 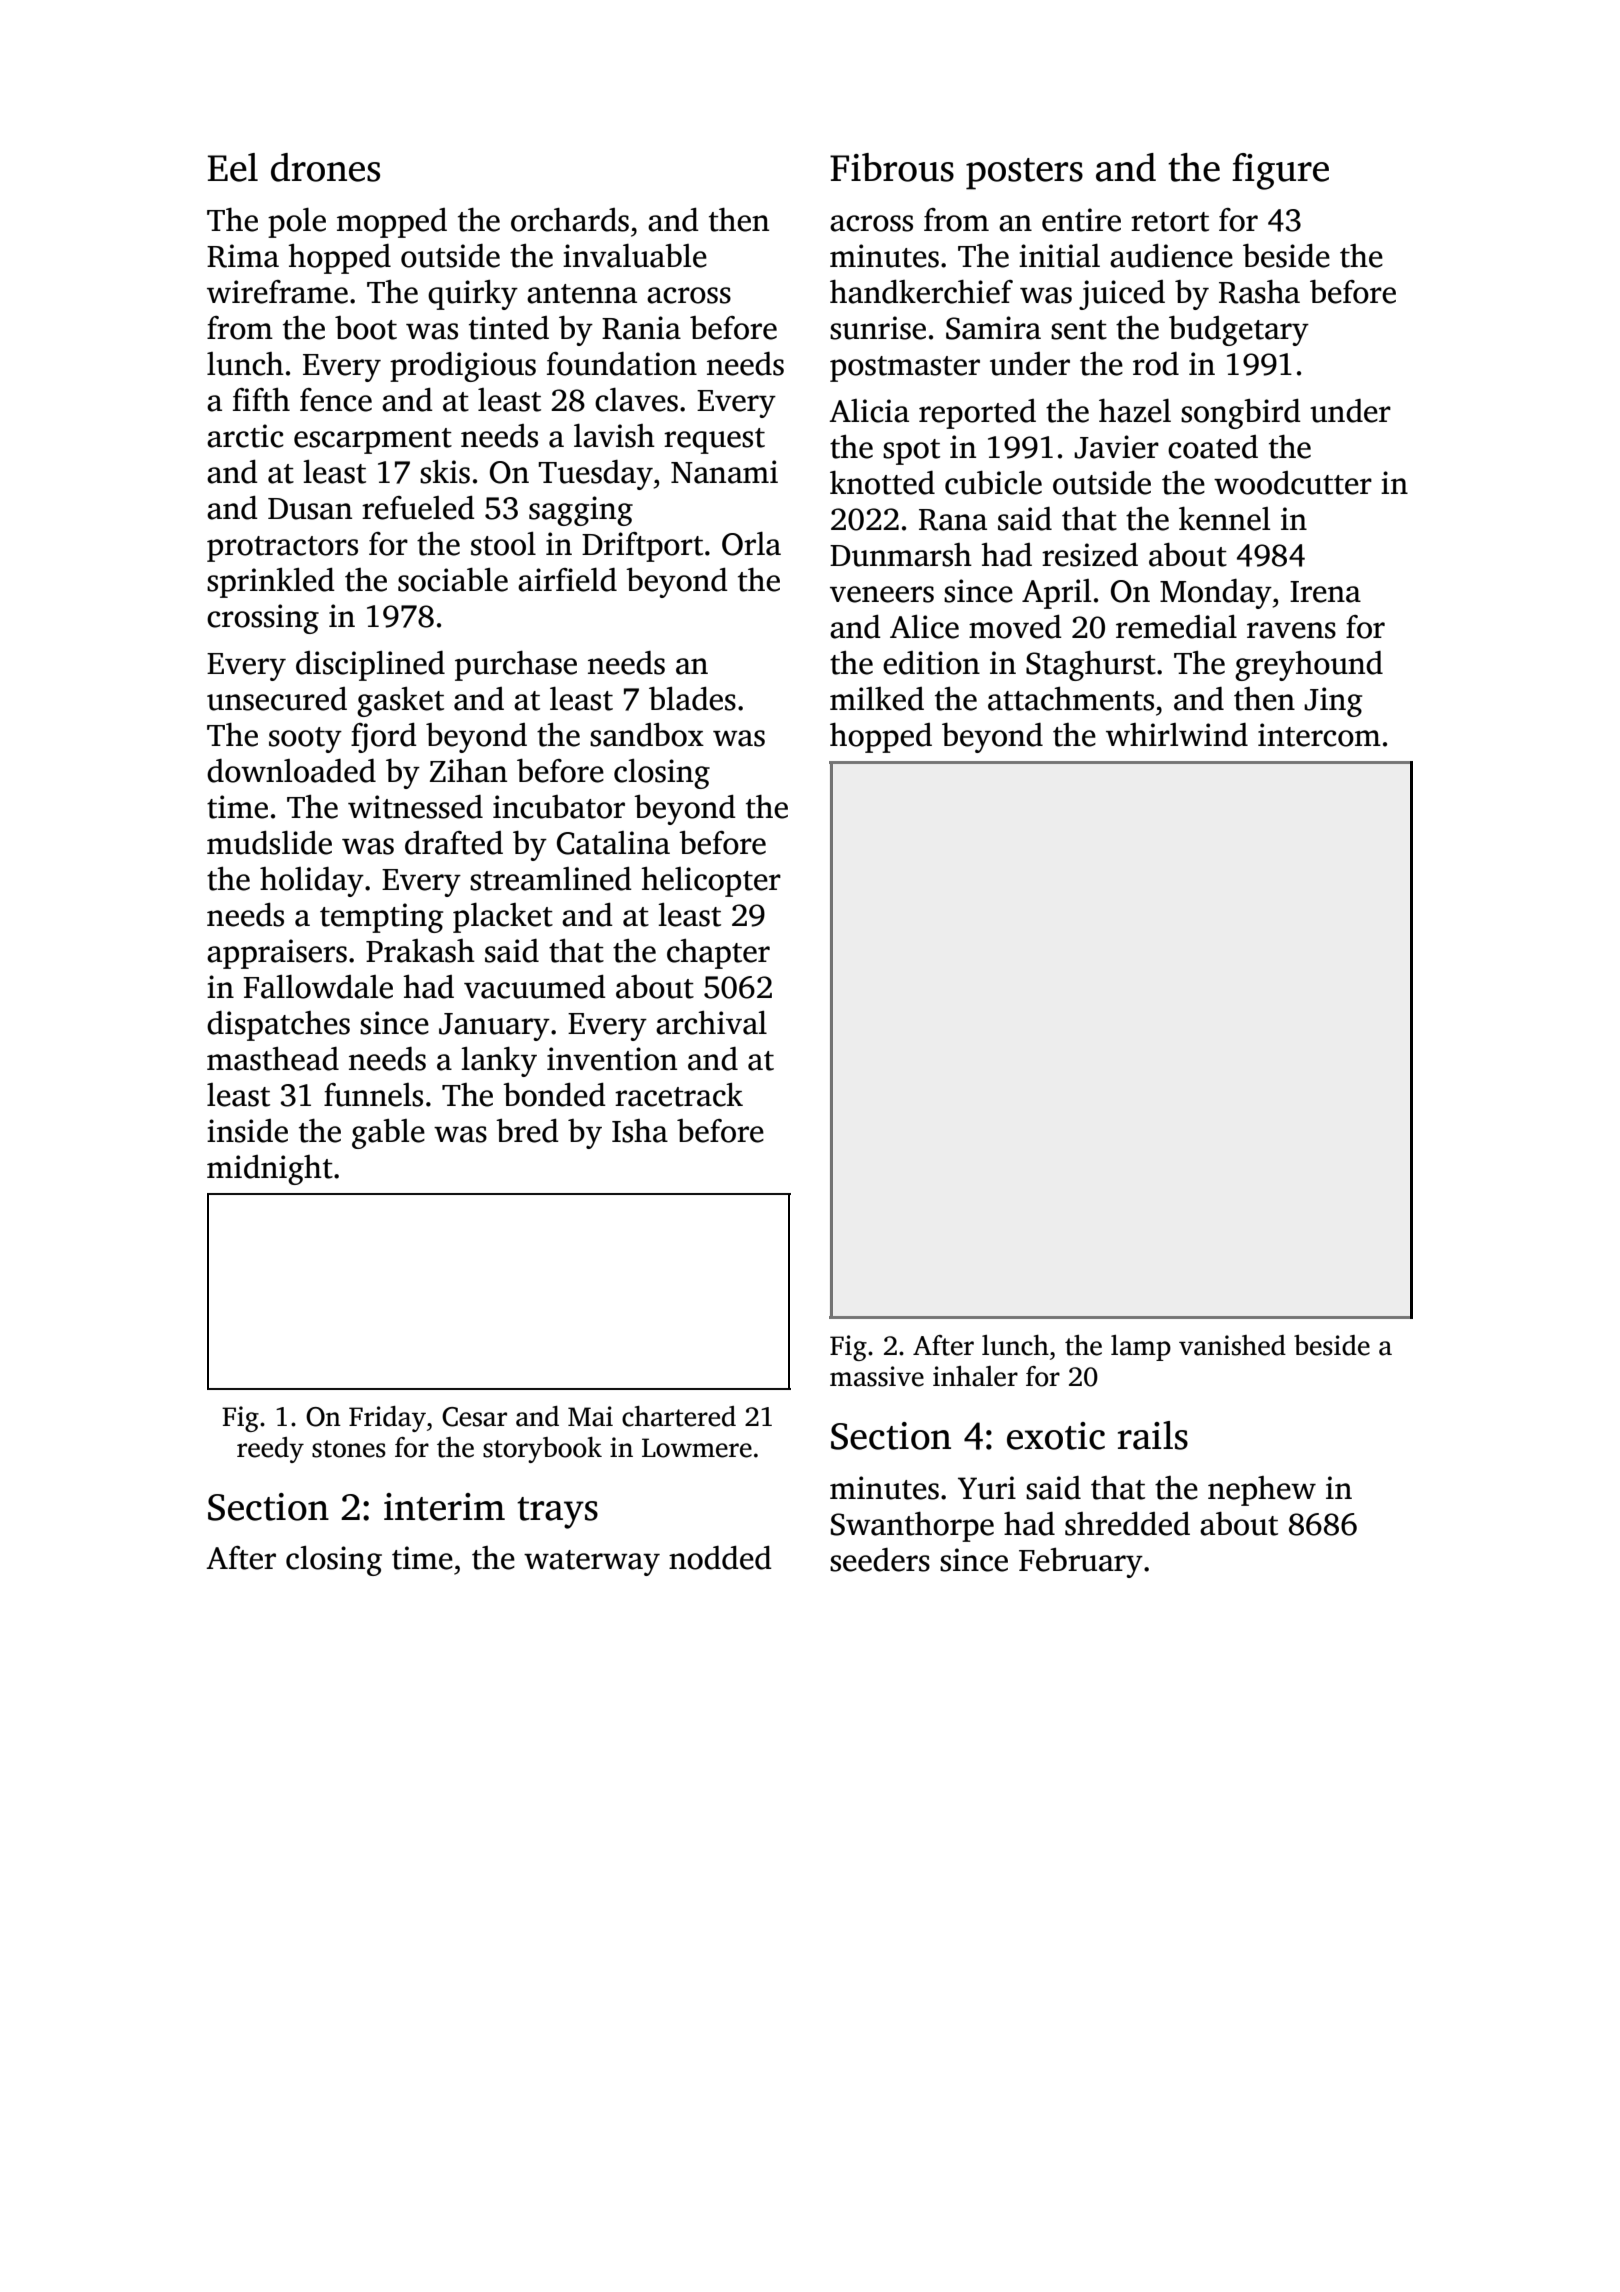 What do you see at coordinates (277, 954) in the screenshot?
I see `appraisers` at bounding box center [277, 954].
